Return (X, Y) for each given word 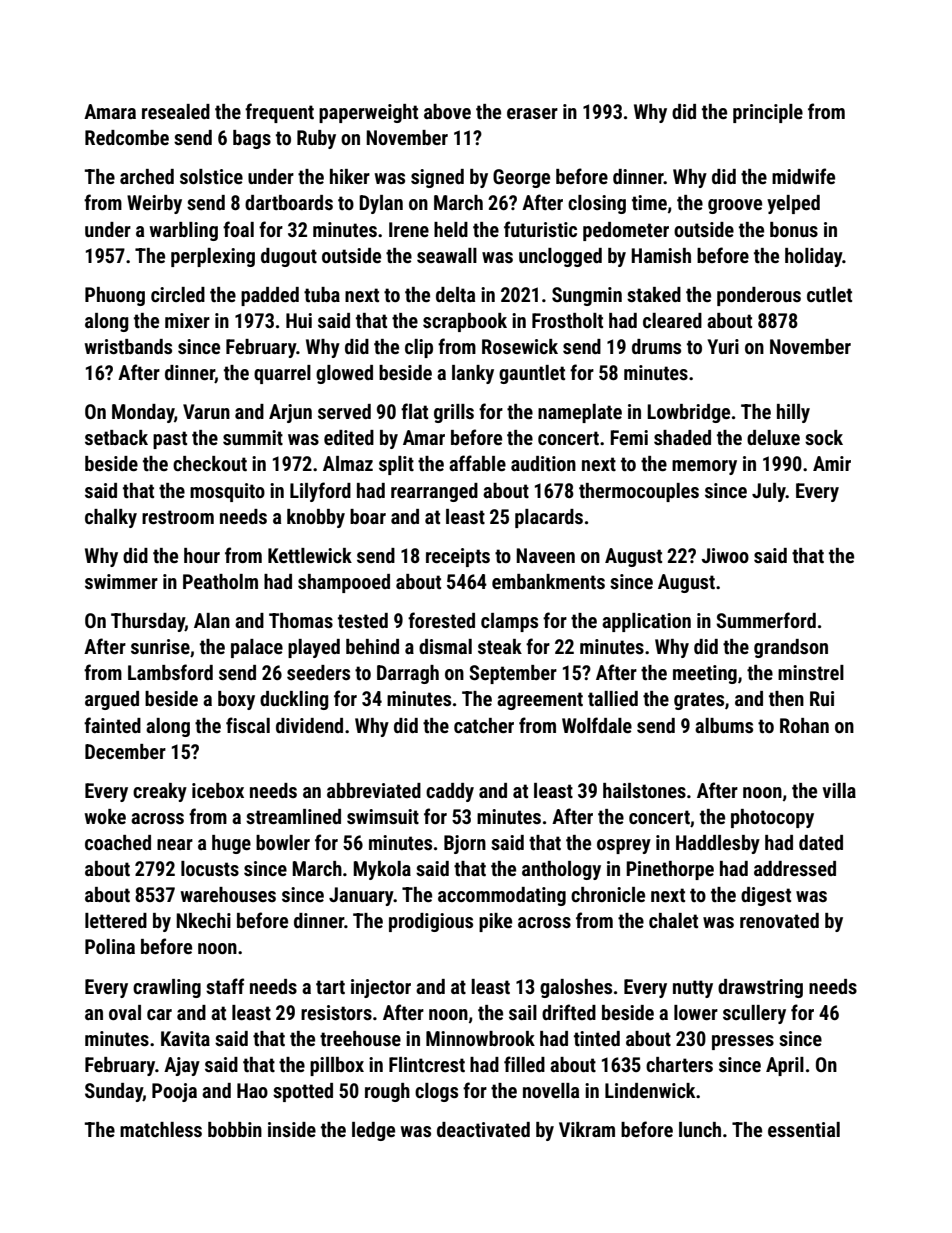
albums (724, 725)
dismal (445, 646)
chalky (111, 518)
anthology (561, 870)
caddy (450, 792)
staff (225, 986)
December (125, 751)
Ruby (316, 139)
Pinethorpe (670, 870)
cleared (672, 320)
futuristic (540, 229)
